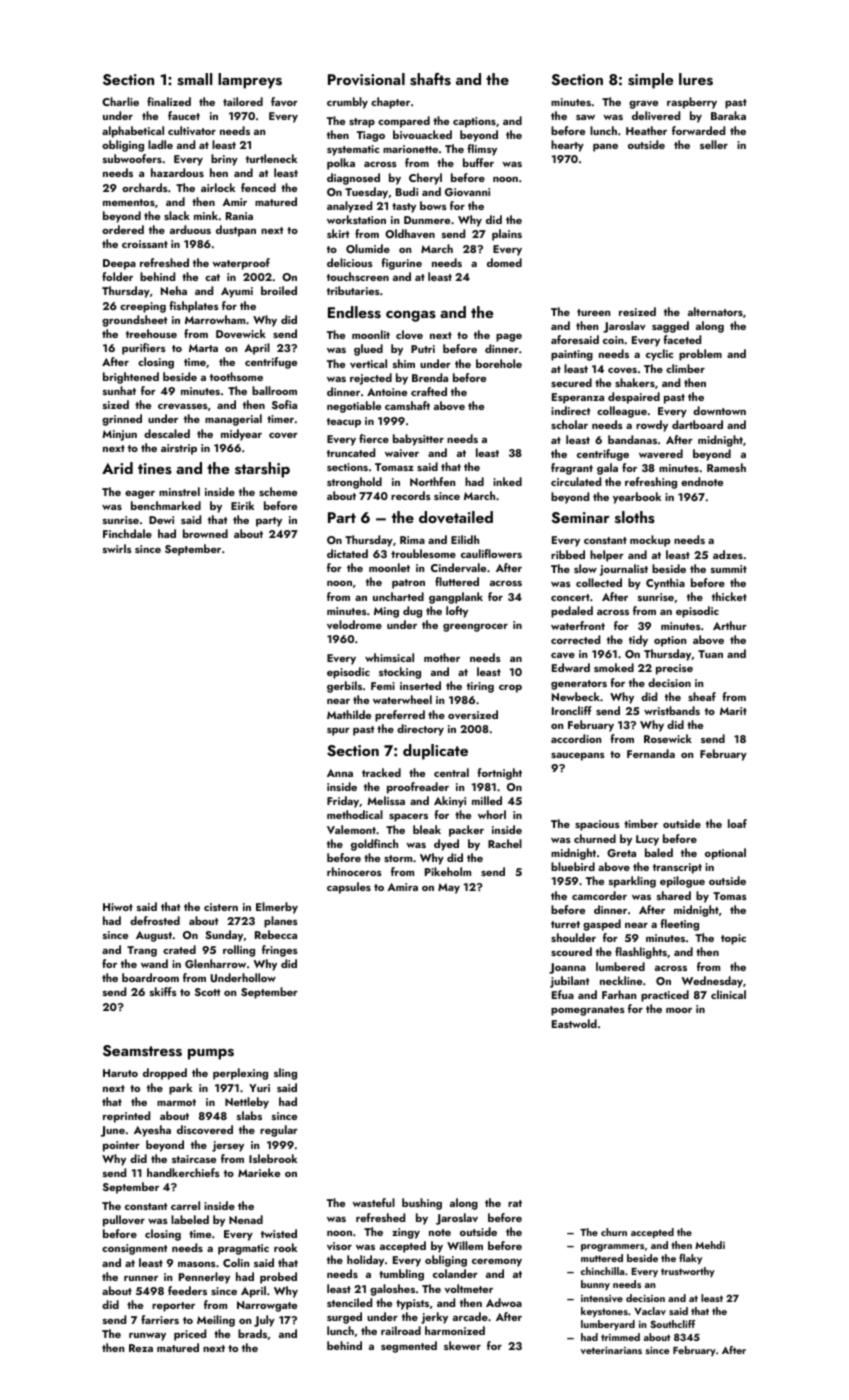 This document has width=849, height=1400. What do you see at coordinates (118, 907) in the document?
I see `Hiwot` at bounding box center [118, 907].
